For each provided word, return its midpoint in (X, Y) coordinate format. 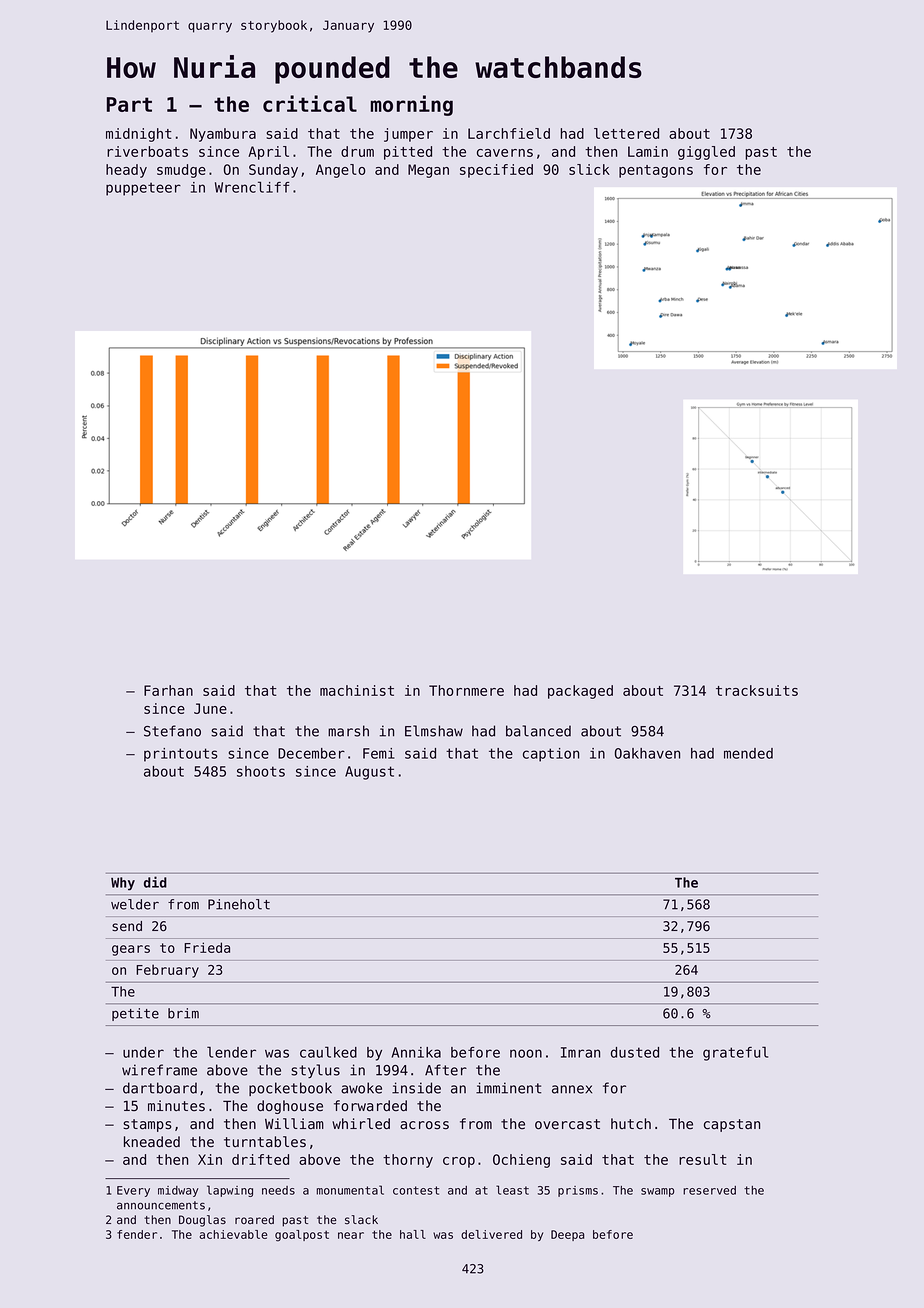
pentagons (656, 171)
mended (748, 753)
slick (589, 169)
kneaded (152, 1142)
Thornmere (466, 690)
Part (129, 104)
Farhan (168, 690)
